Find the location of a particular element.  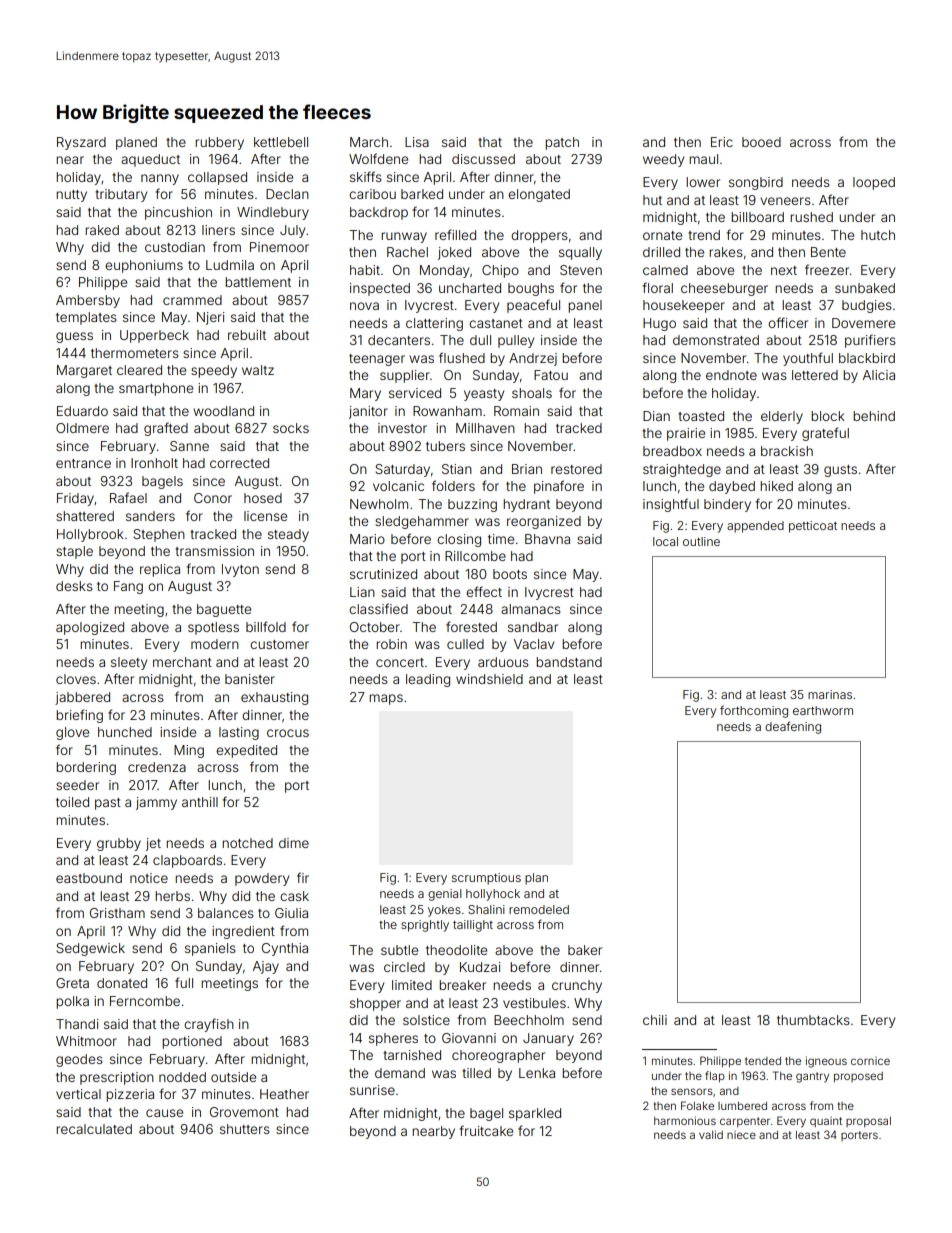

valid is located at coordinates (711, 1134).
